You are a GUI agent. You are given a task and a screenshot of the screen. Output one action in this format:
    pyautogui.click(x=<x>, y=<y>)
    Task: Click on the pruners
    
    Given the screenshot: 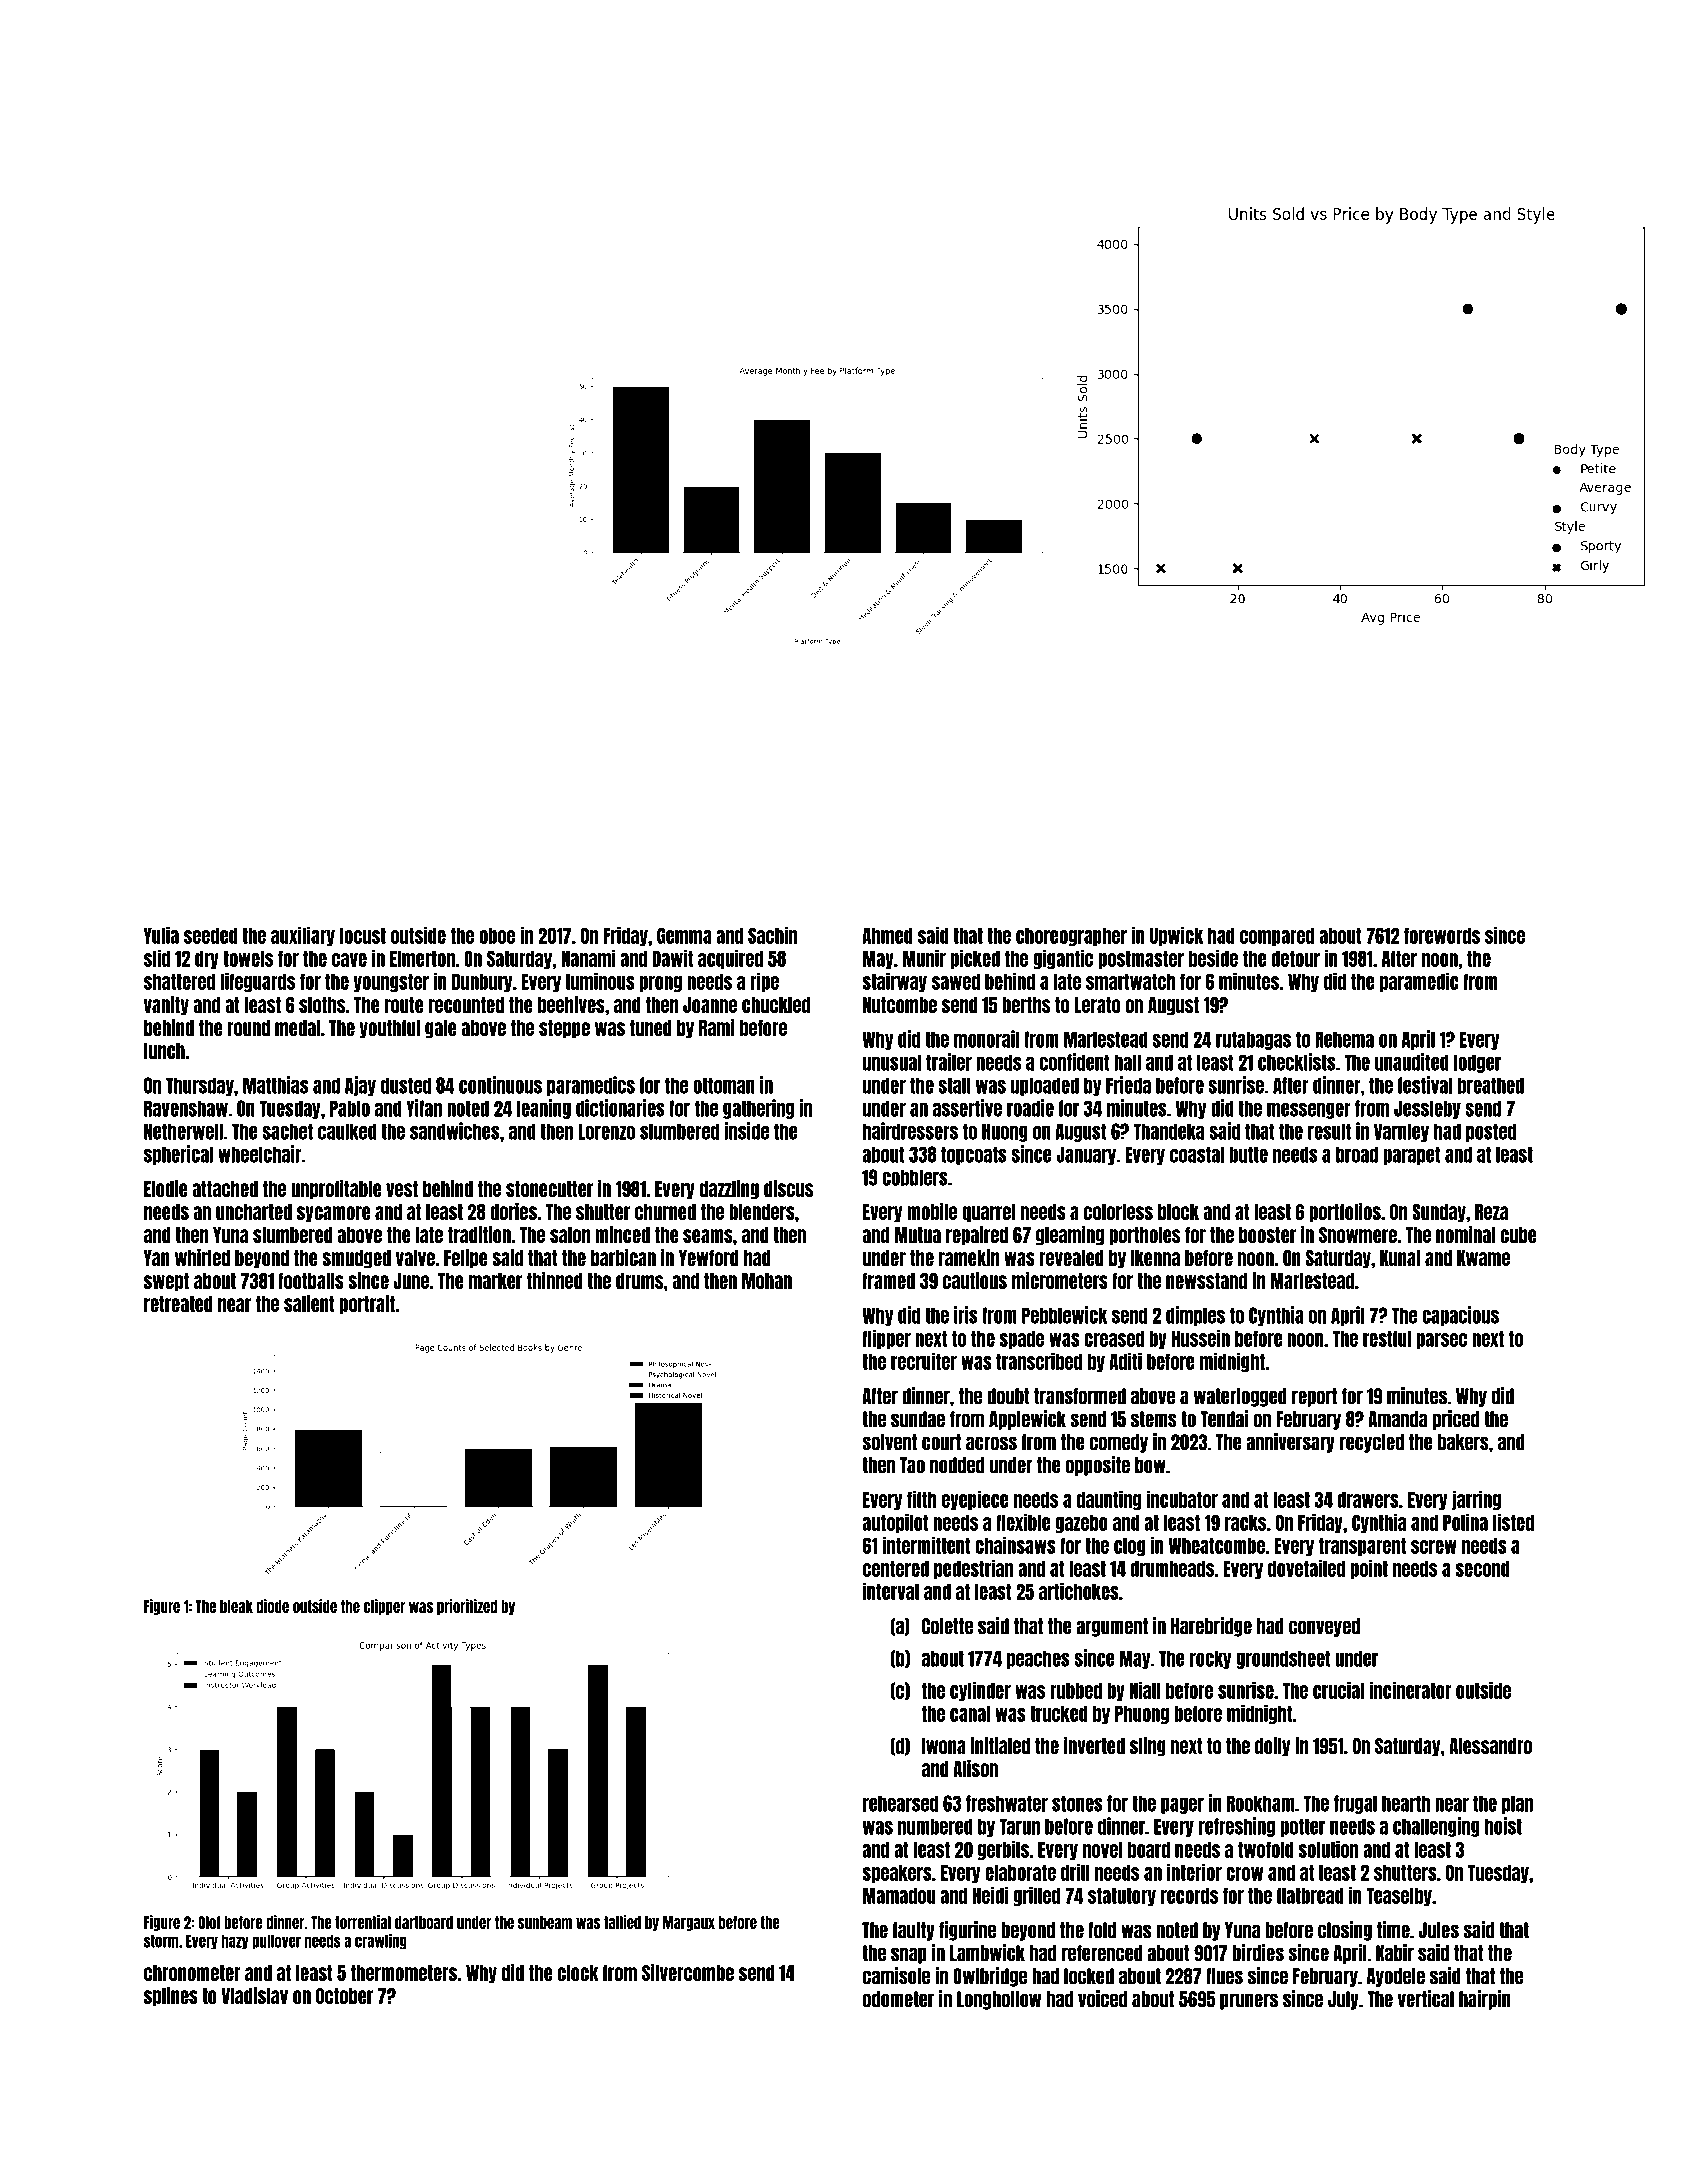 What is the action you would take?
    pyautogui.click(x=1249, y=2001)
